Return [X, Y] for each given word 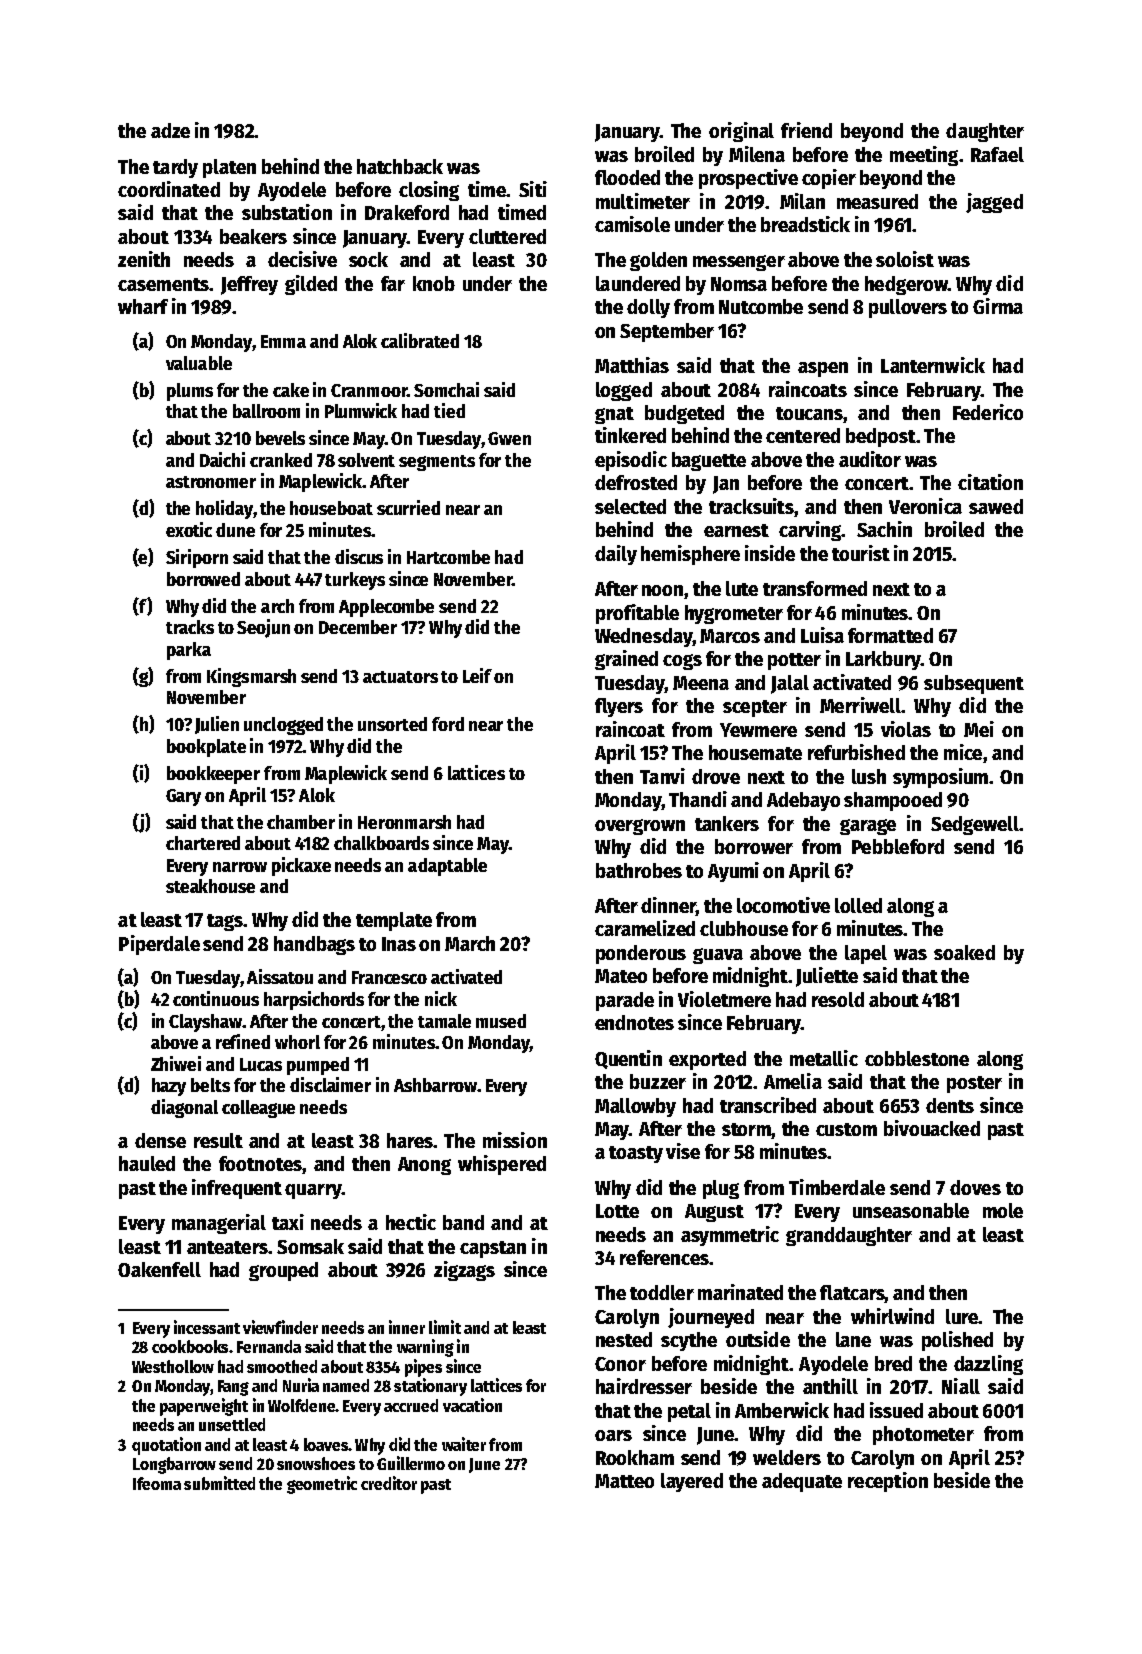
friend [806, 130]
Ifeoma [157, 1483]
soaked [964, 952]
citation [990, 482]
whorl [297, 1042]
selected [630, 506]
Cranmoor [369, 390]
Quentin [628, 1059]
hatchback [400, 166]
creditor [389, 1483]
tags [225, 922]
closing [429, 191]
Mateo [621, 976]
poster [974, 1084]
